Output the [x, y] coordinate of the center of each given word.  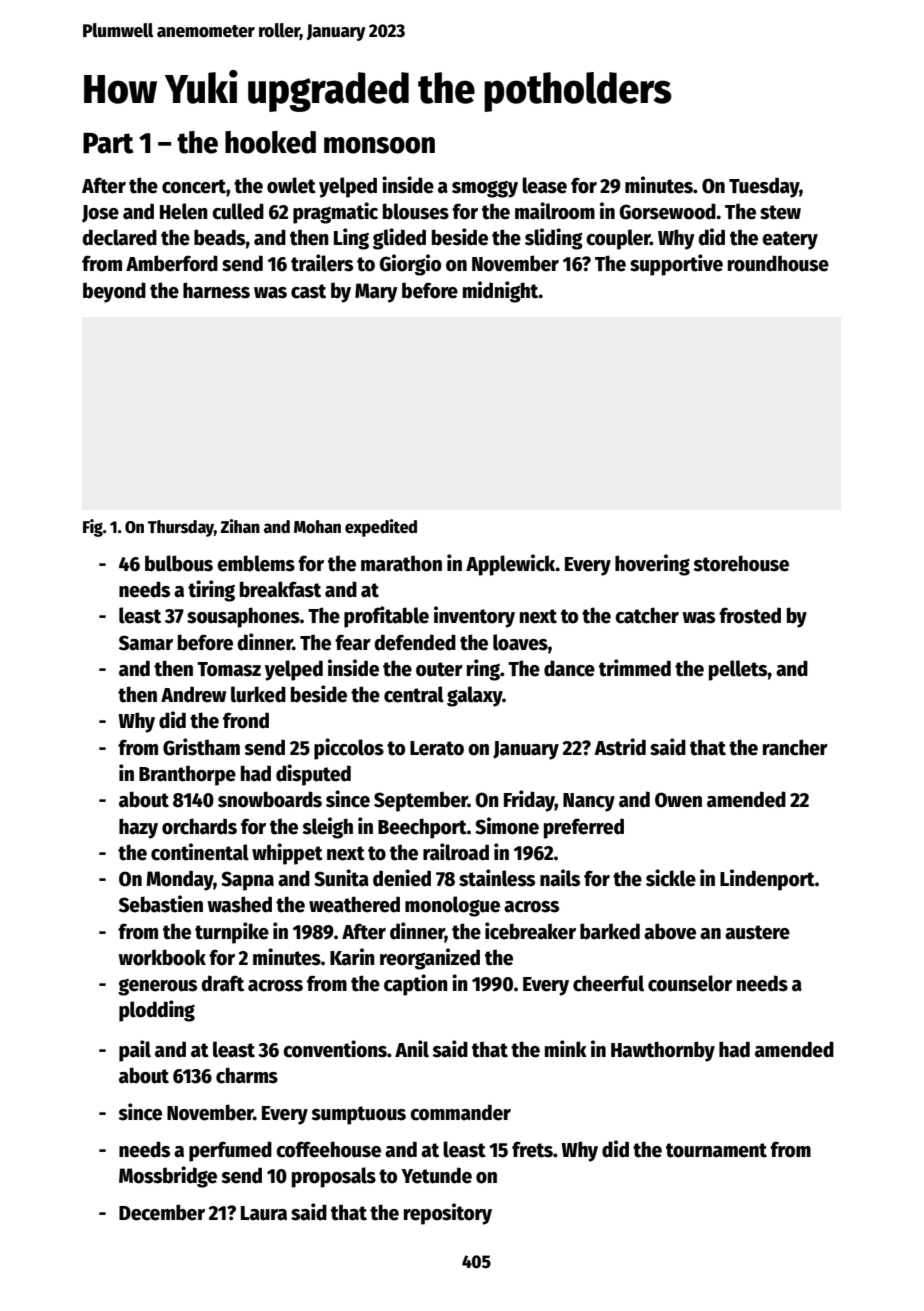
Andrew [193, 694]
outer [439, 669]
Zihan [240, 526]
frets [532, 1149]
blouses [416, 211]
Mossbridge [168, 1177]
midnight [501, 292]
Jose [100, 214]
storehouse [741, 563]
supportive [676, 265]
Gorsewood [667, 211]
